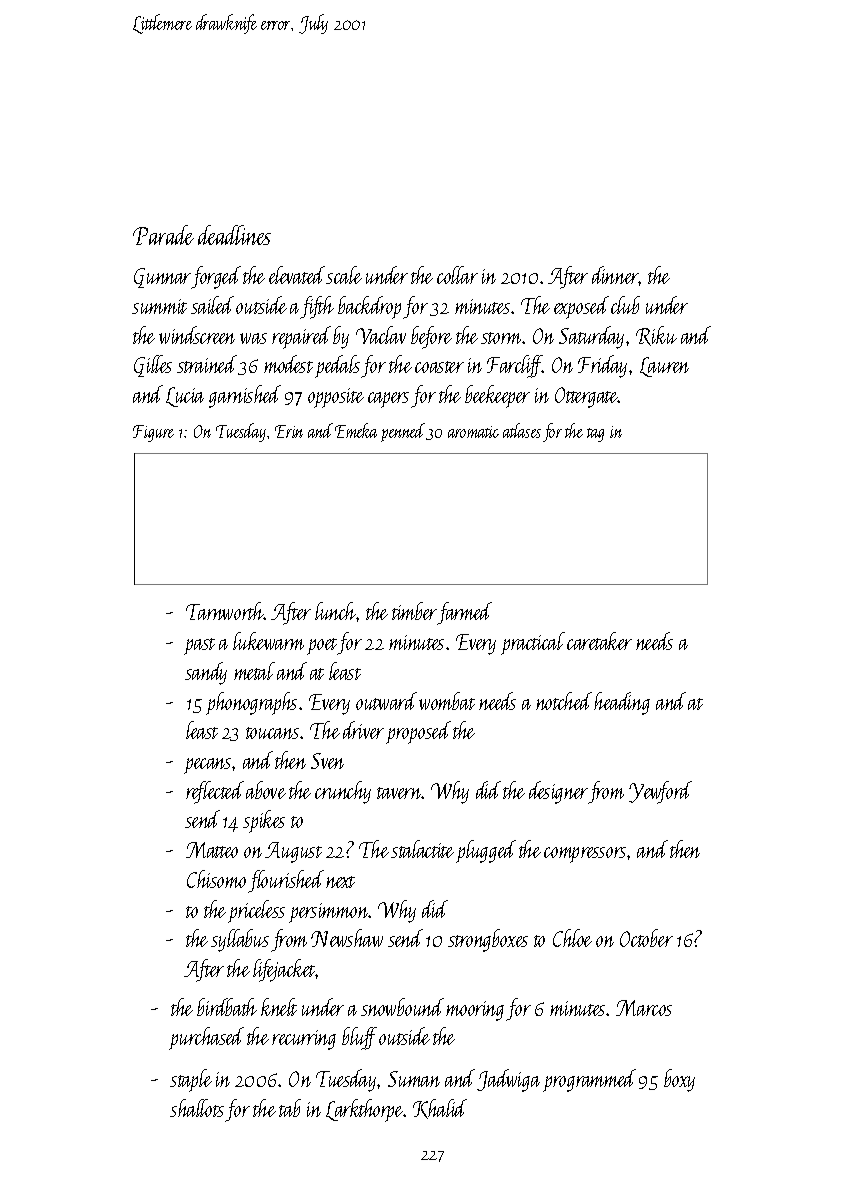  Describe the element at coordinates (457, 275) in the image. I see `collar` at that location.
